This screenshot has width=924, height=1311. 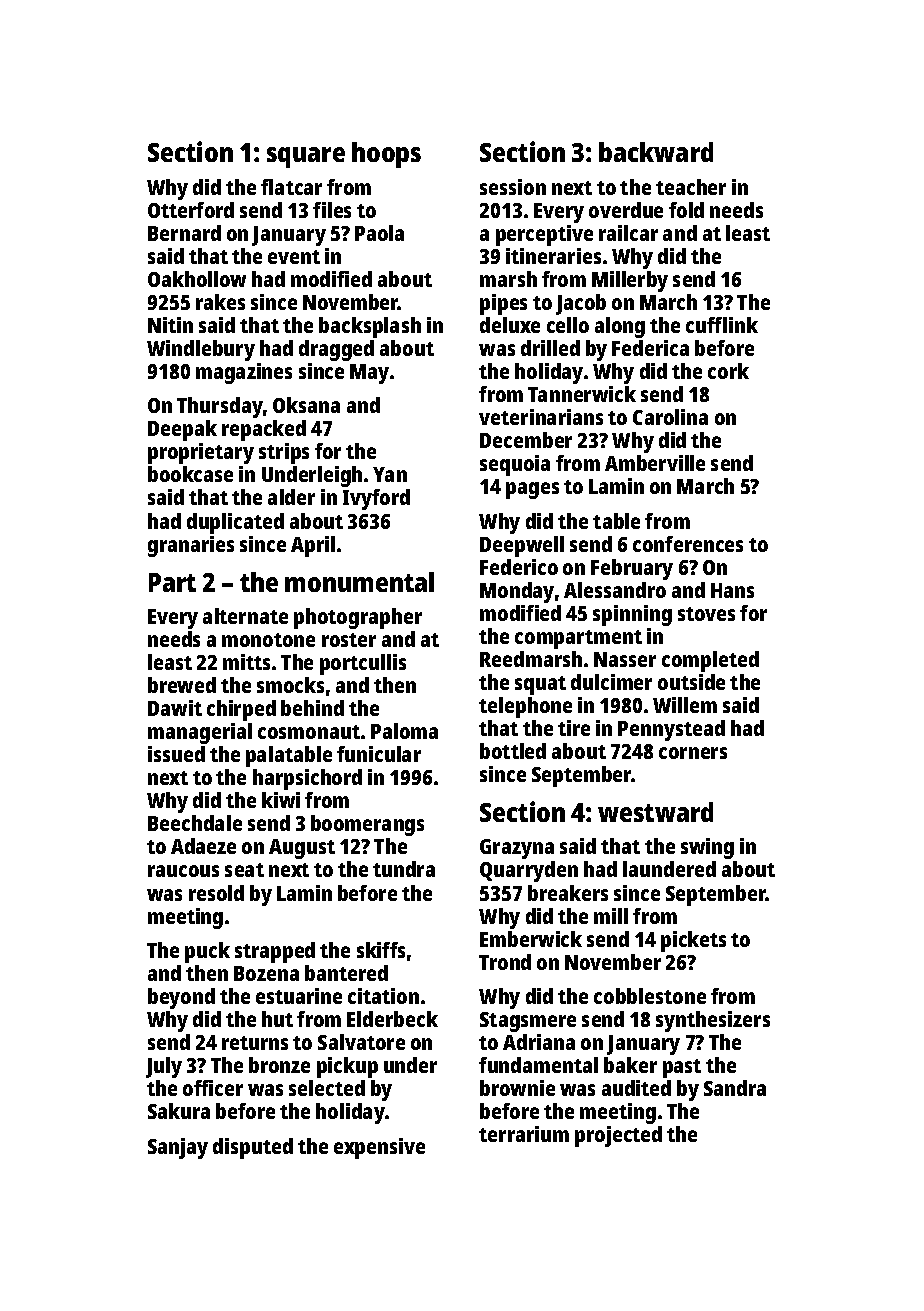 What do you see at coordinates (517, 1088) in the screenshot?
I see `brownie` at bounding box center [517, 1088].
